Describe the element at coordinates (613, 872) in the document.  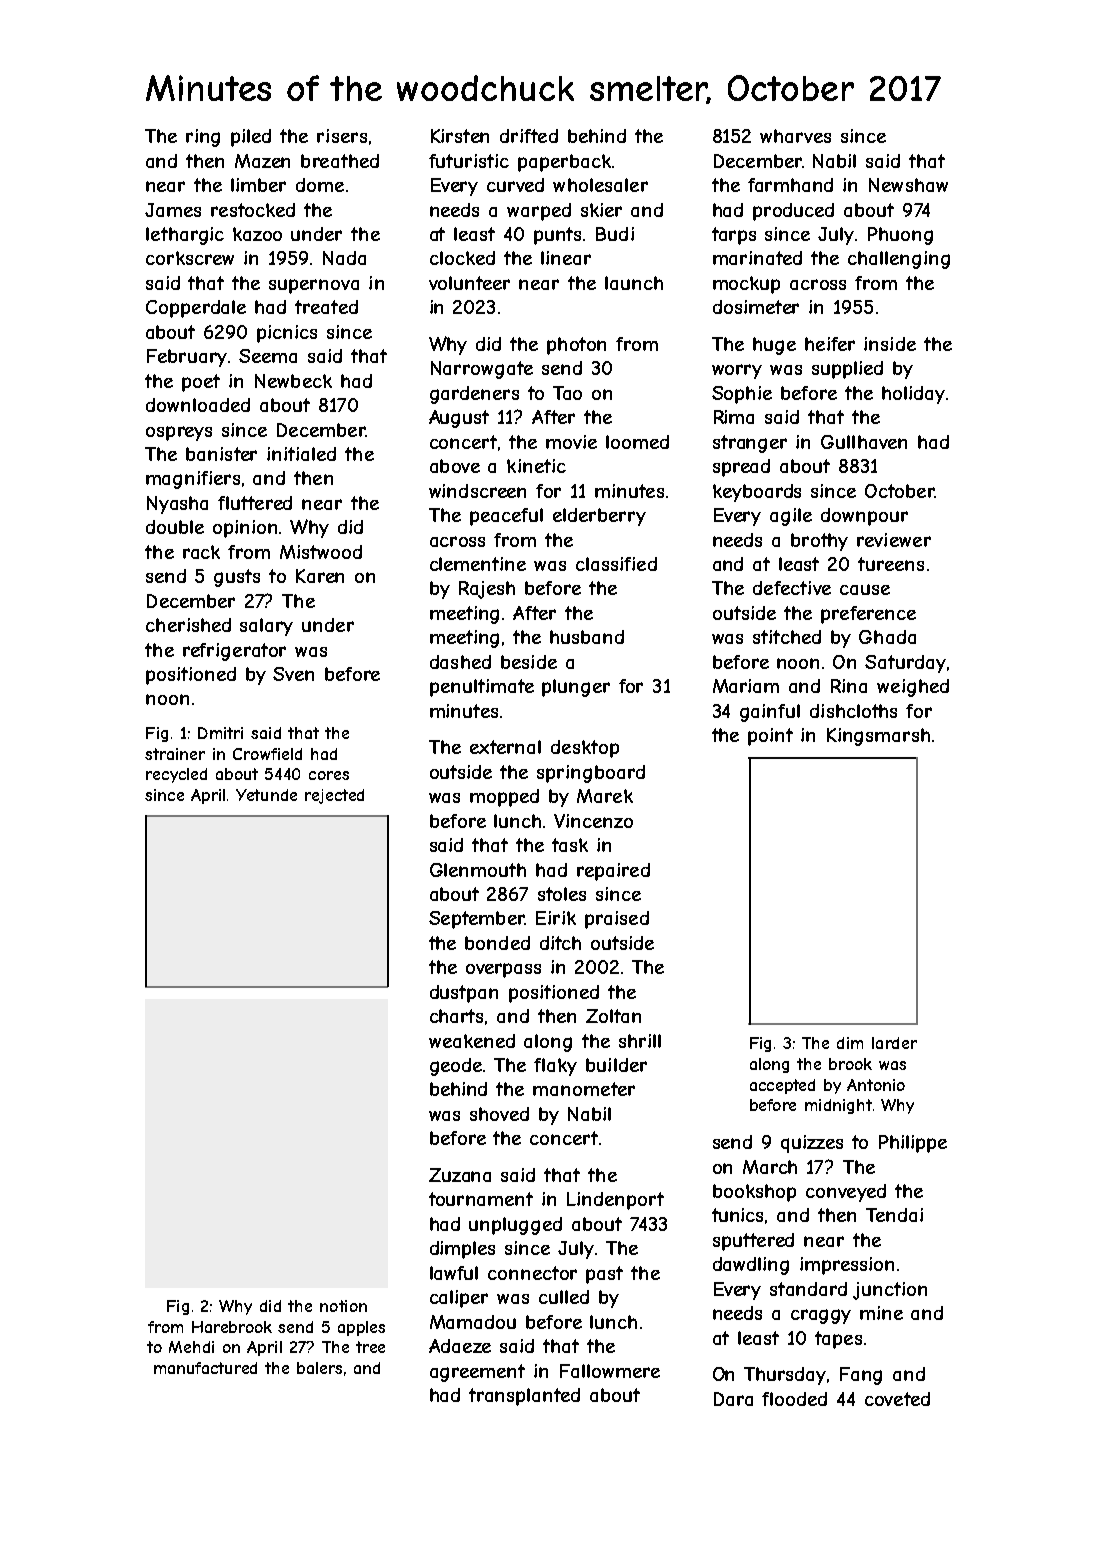
I see `repaired` at that location.
